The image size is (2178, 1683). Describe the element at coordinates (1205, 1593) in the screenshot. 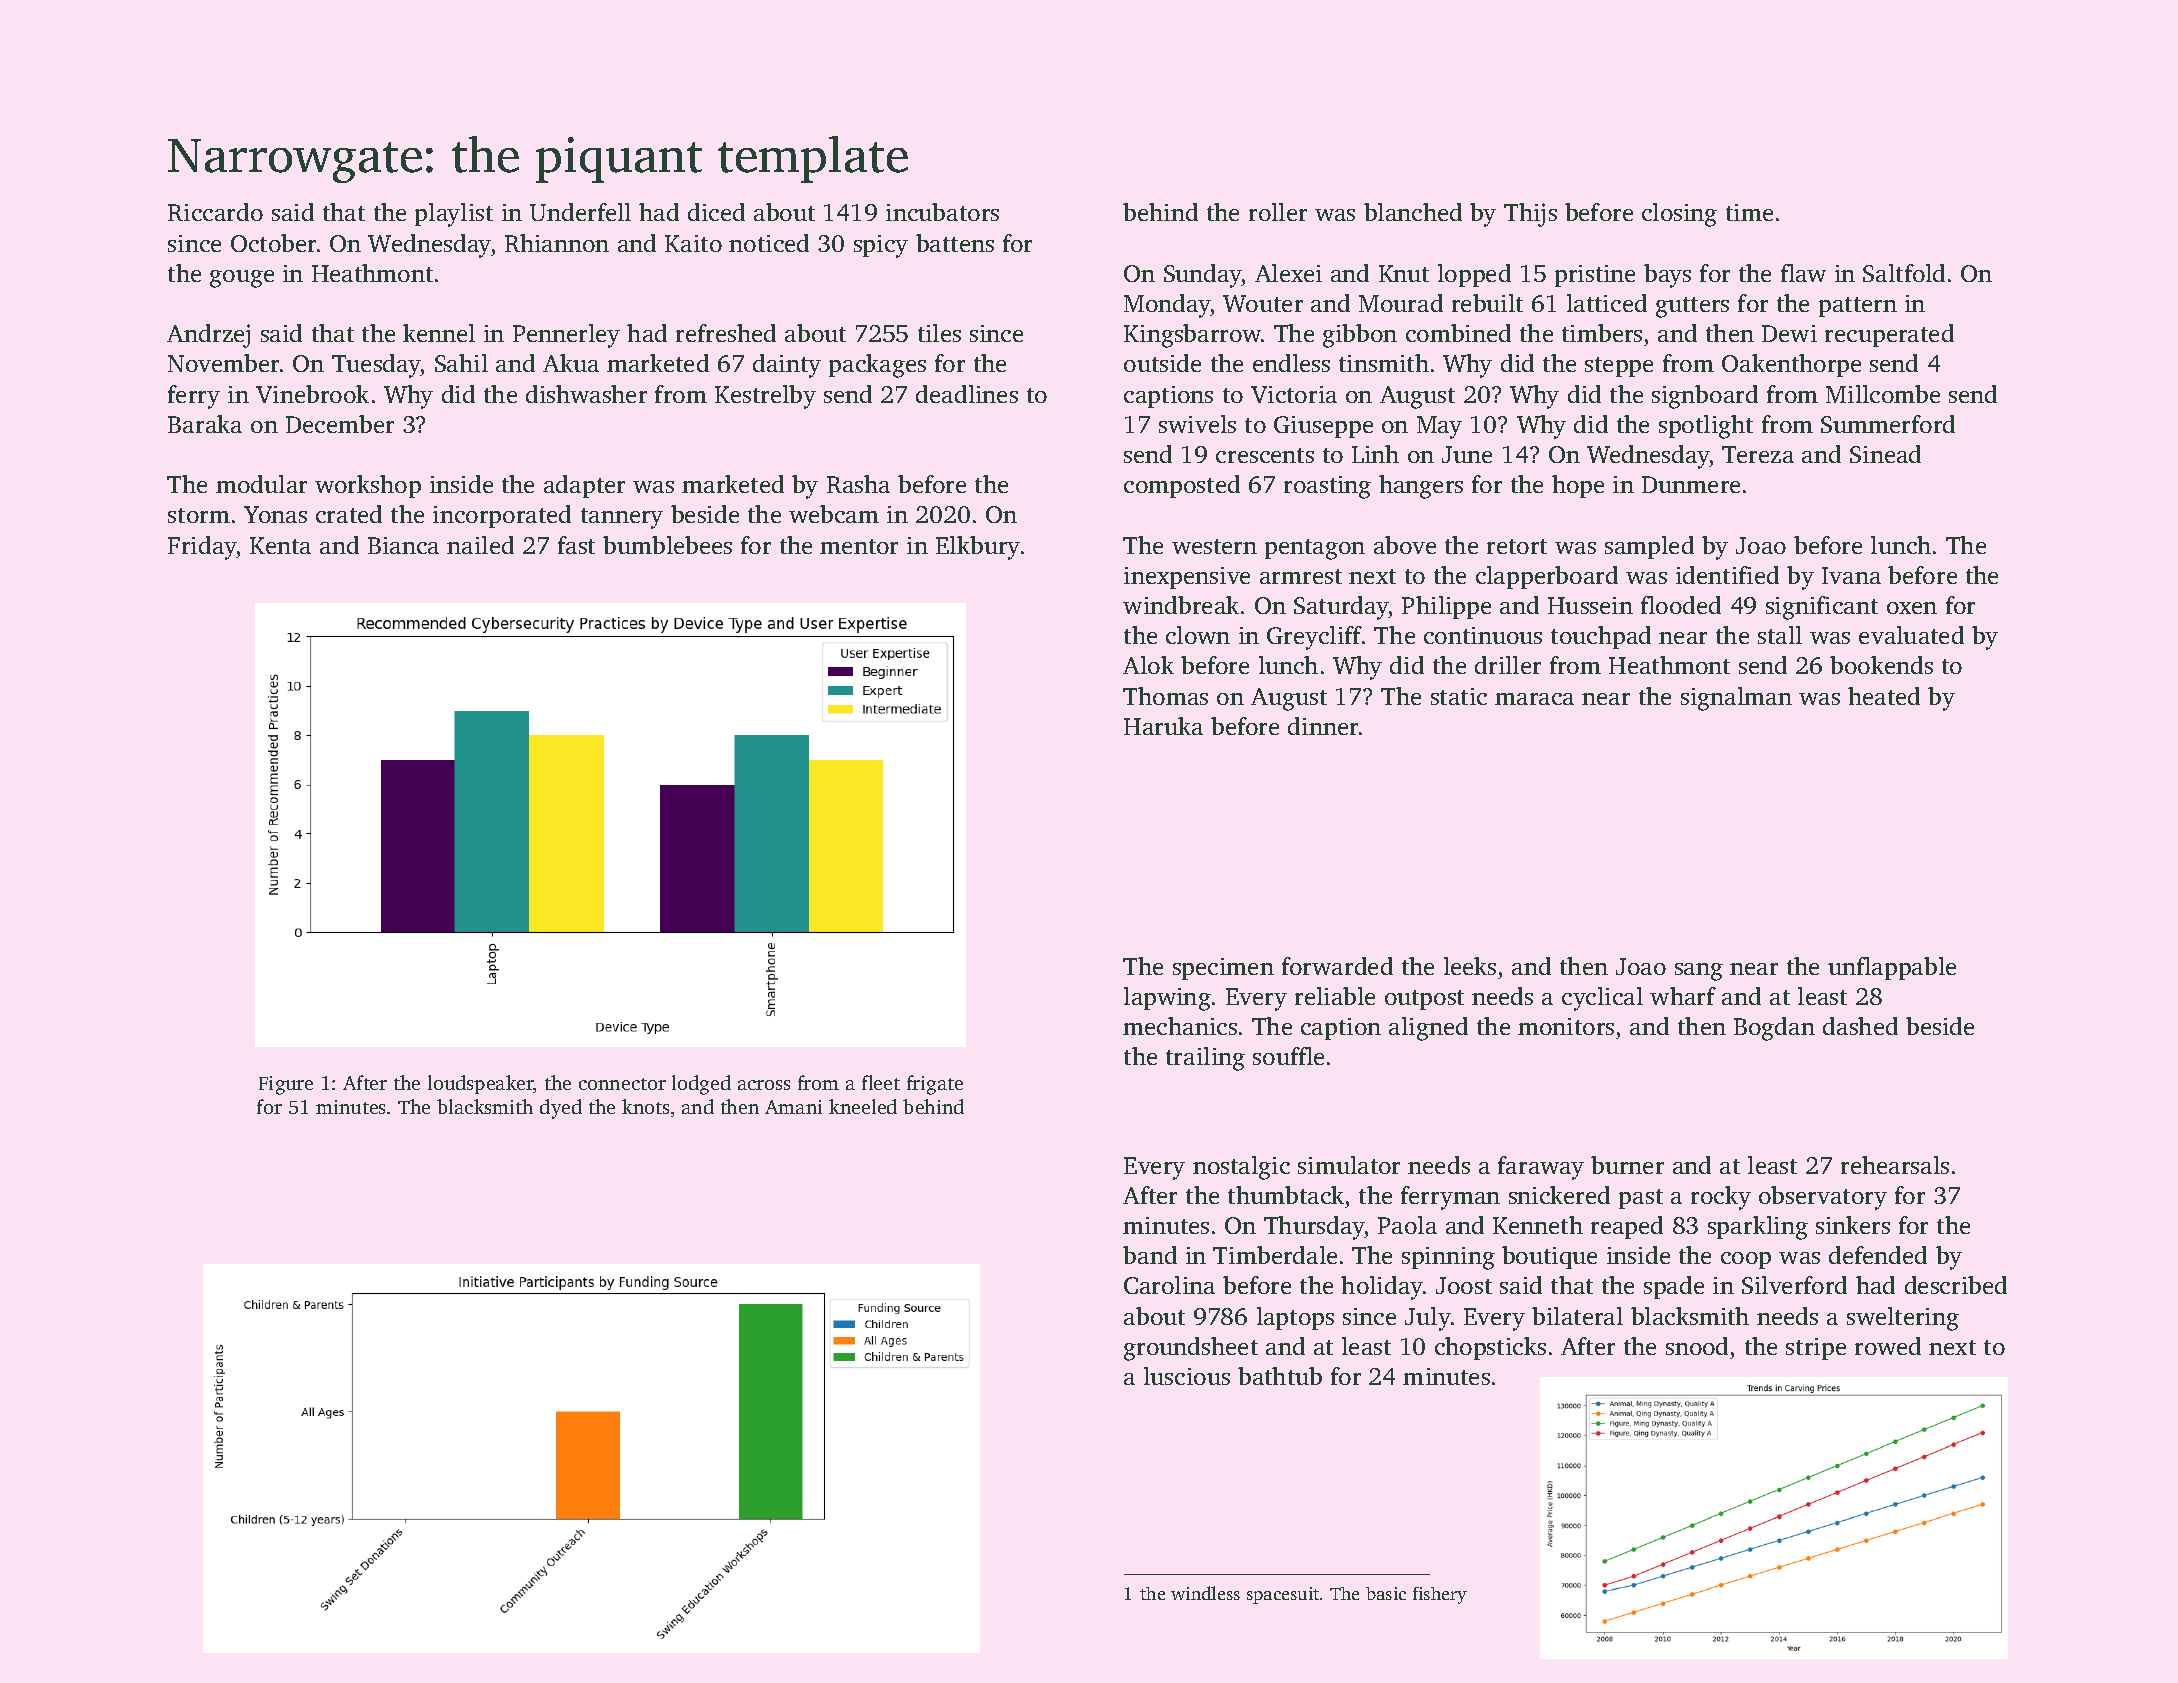

I see `windless` at that location.
